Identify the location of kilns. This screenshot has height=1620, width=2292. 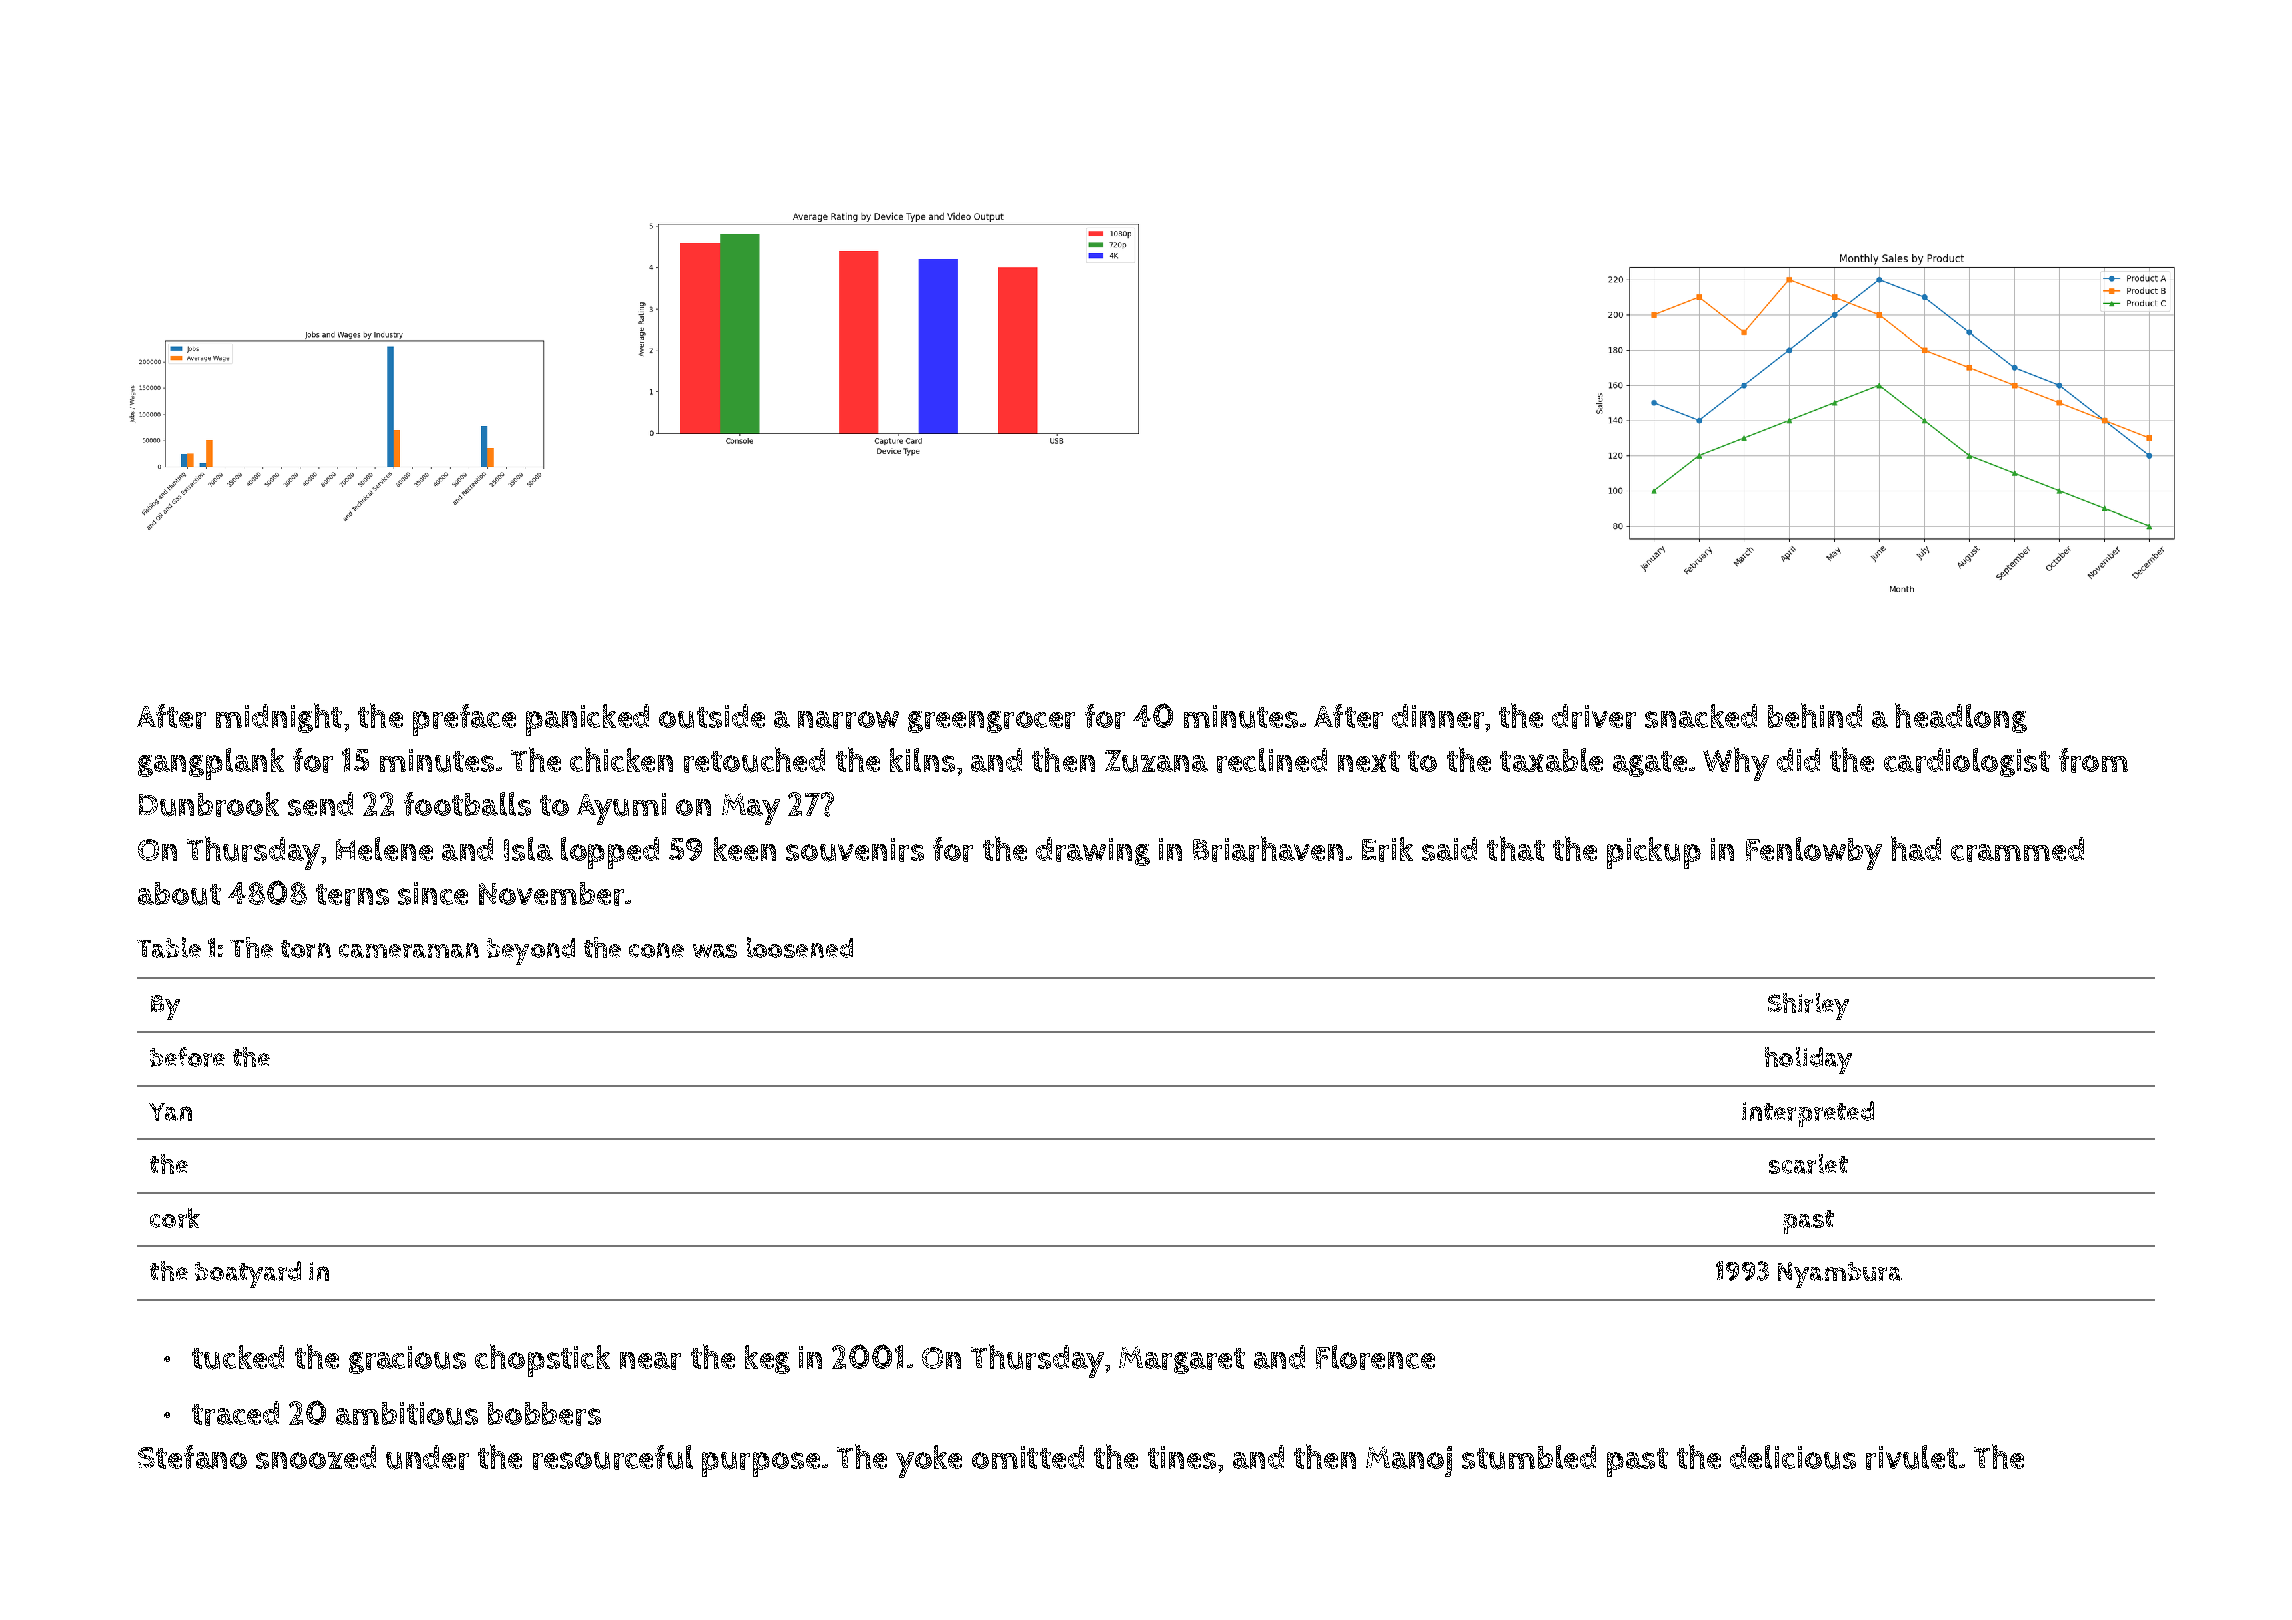
(922, 760).
